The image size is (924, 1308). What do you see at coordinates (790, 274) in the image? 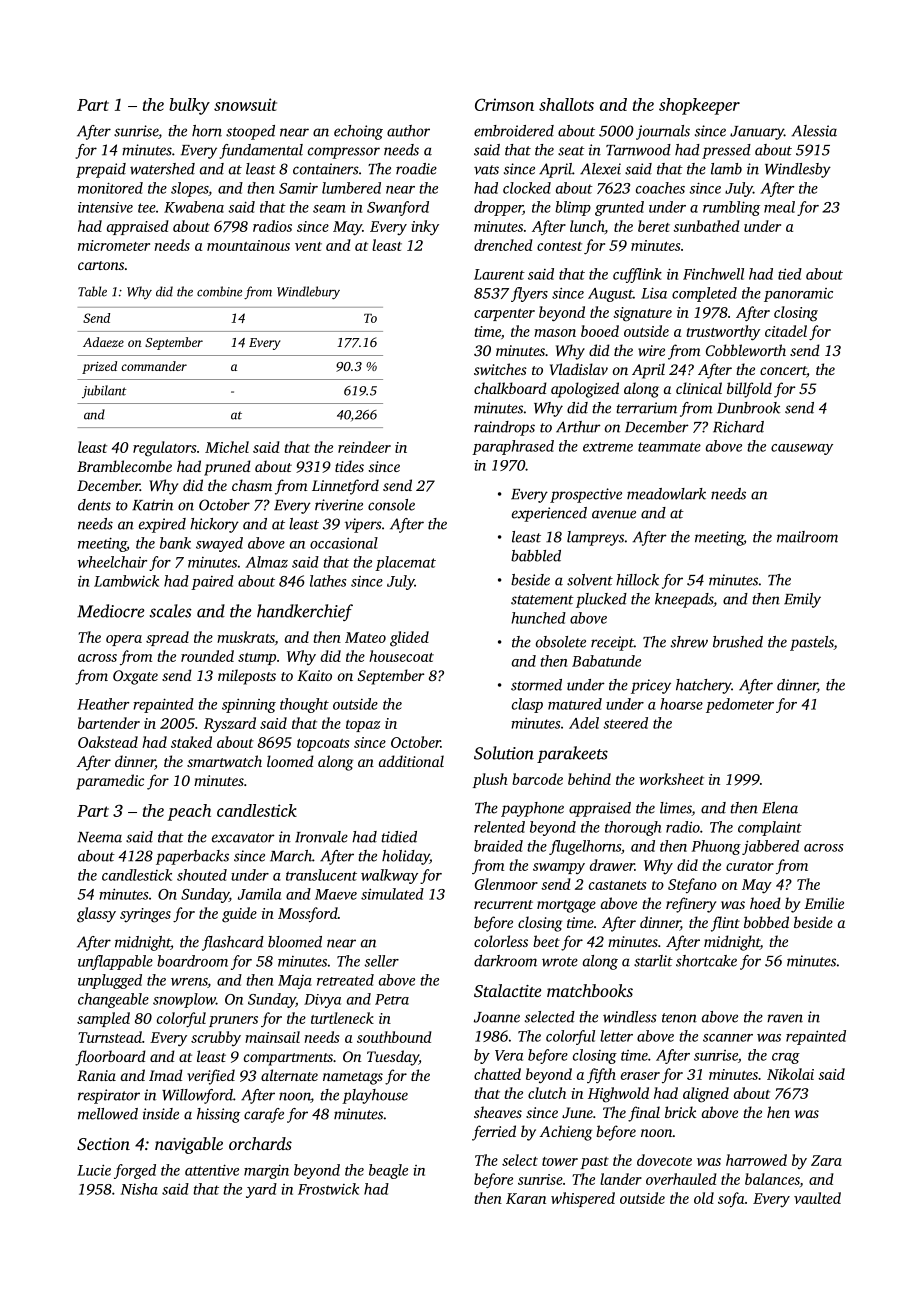
I see `tied` at bounding box center [790, 274].
